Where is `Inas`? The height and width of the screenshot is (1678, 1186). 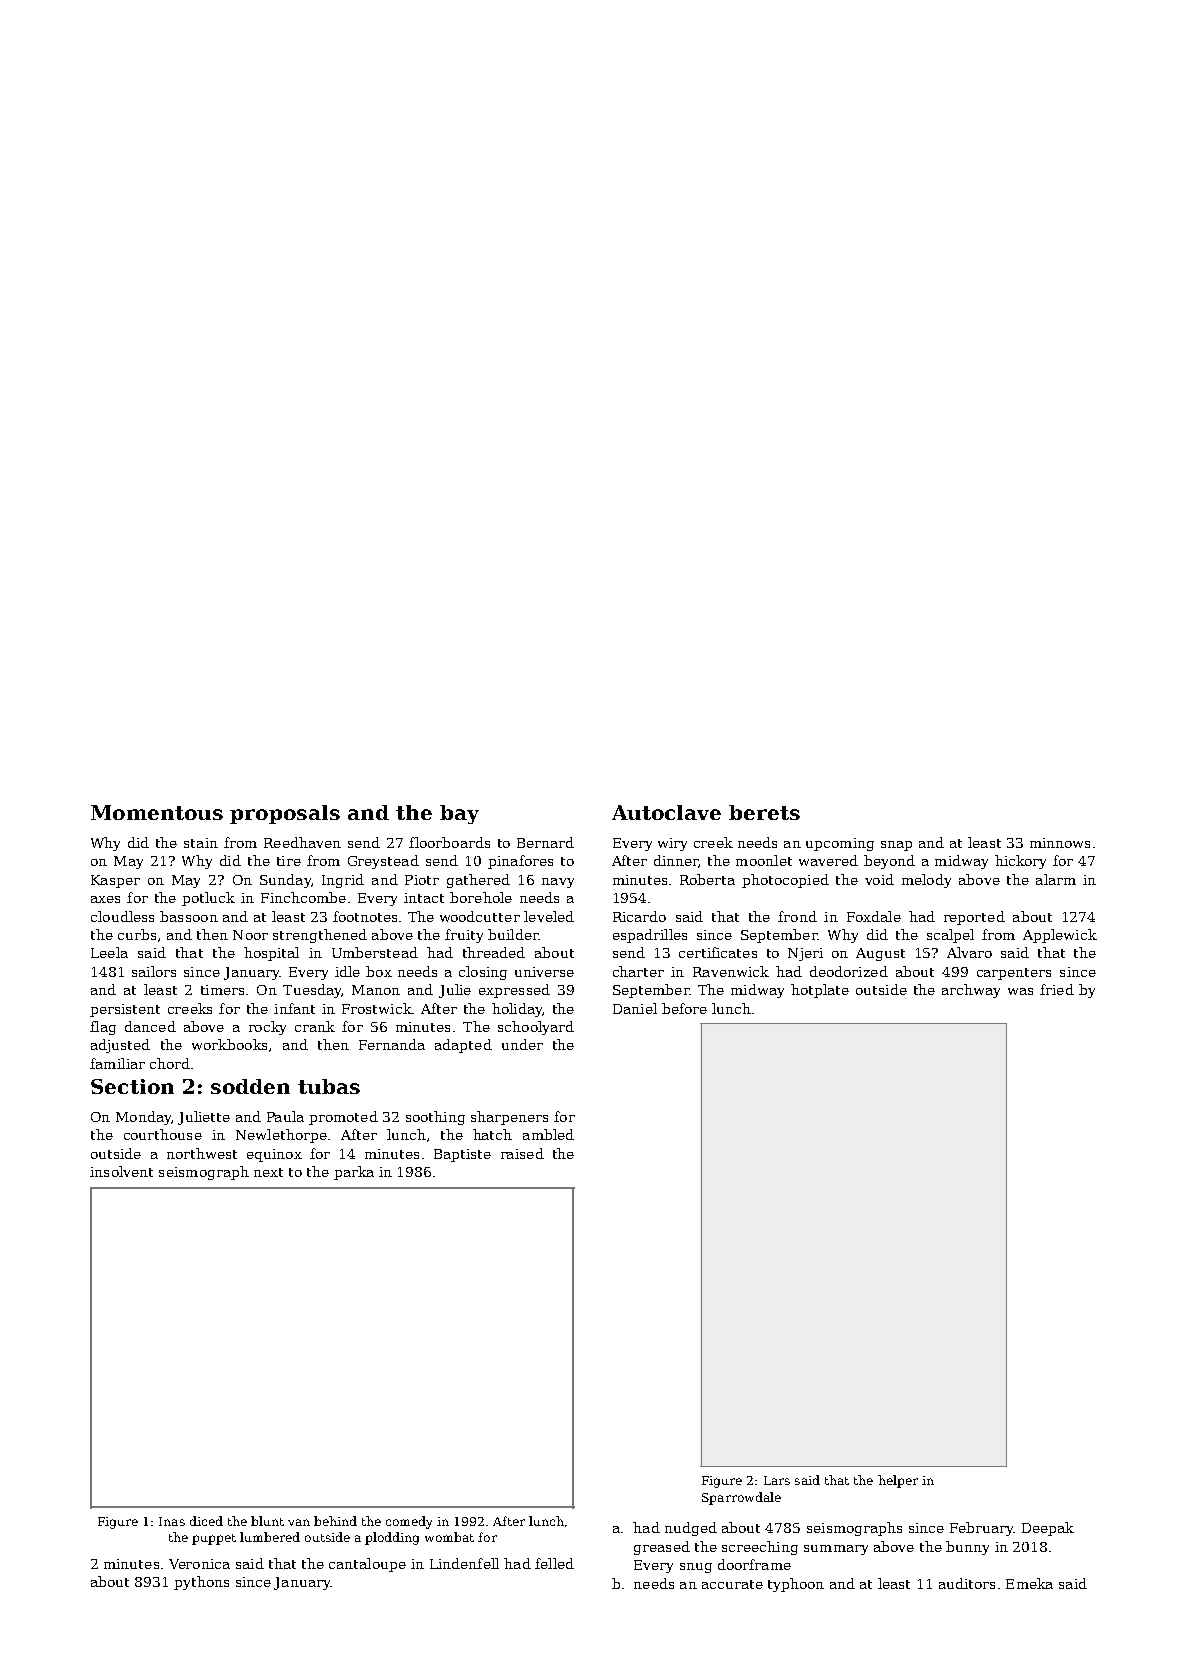 Inas is located at coordinates (172, 1521).
